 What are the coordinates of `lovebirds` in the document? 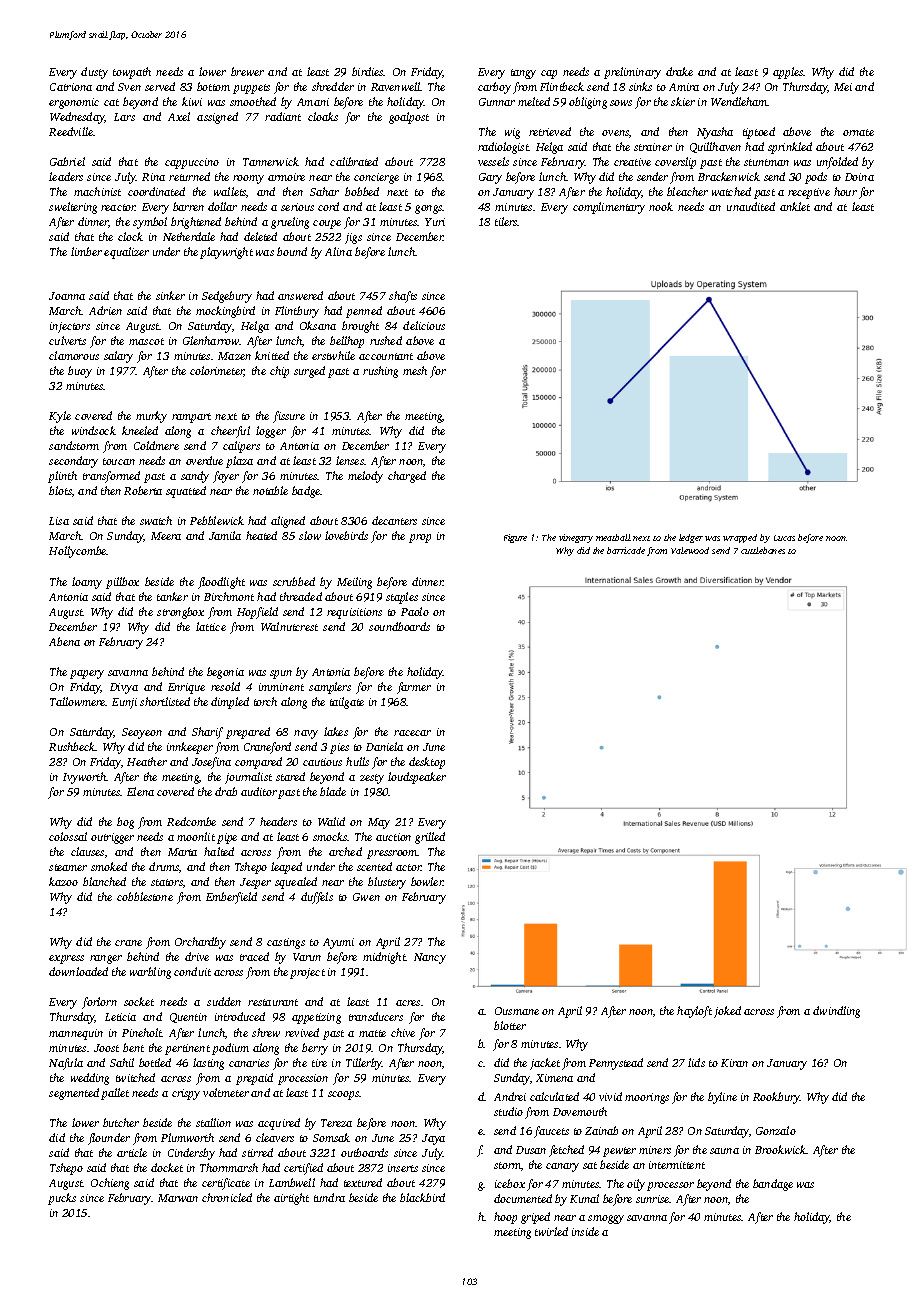 It's located at (346, 535).
